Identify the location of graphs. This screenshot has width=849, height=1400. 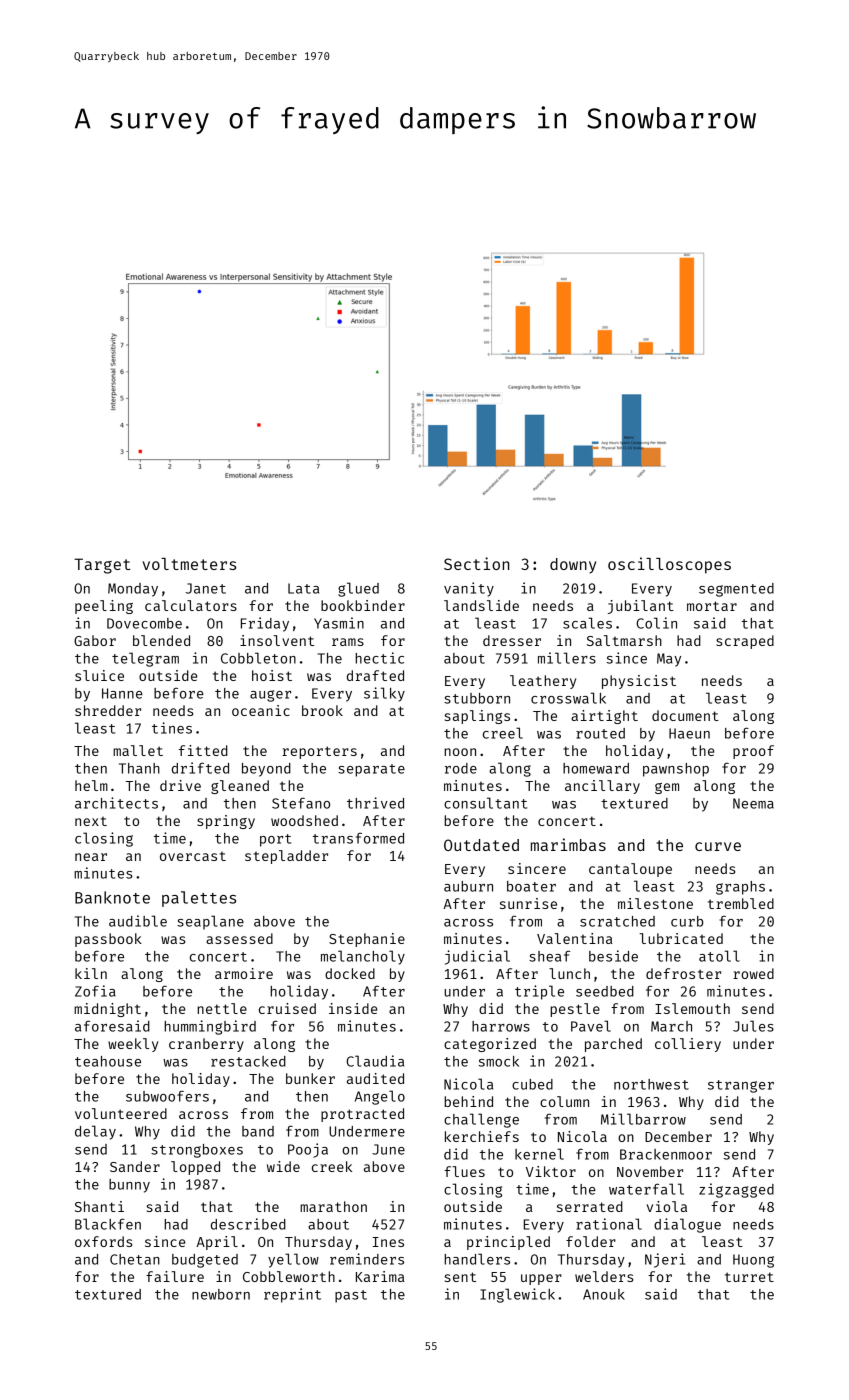
(740, 888).
